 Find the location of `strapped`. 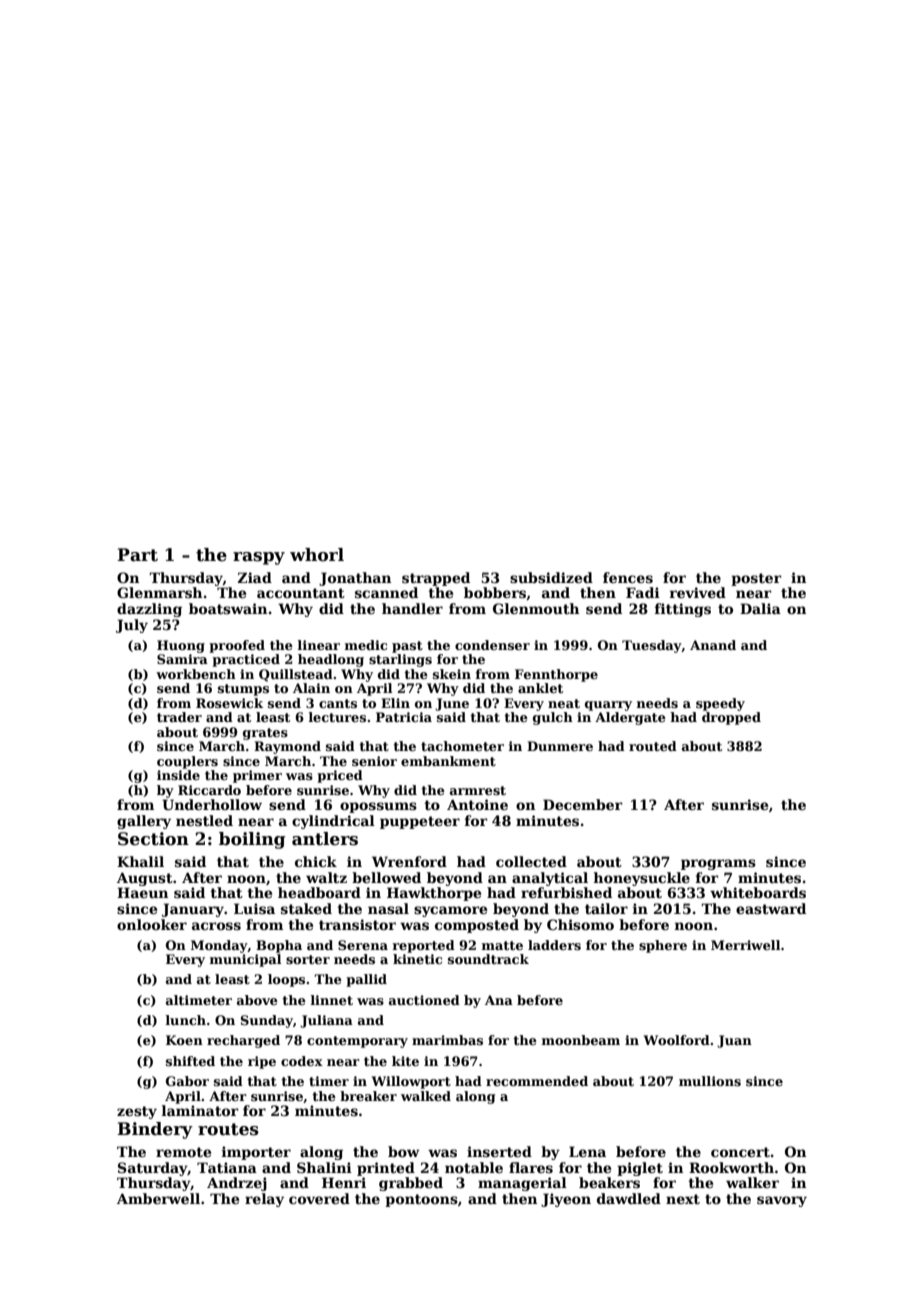

strapped is located at coordinates (436, 579).
